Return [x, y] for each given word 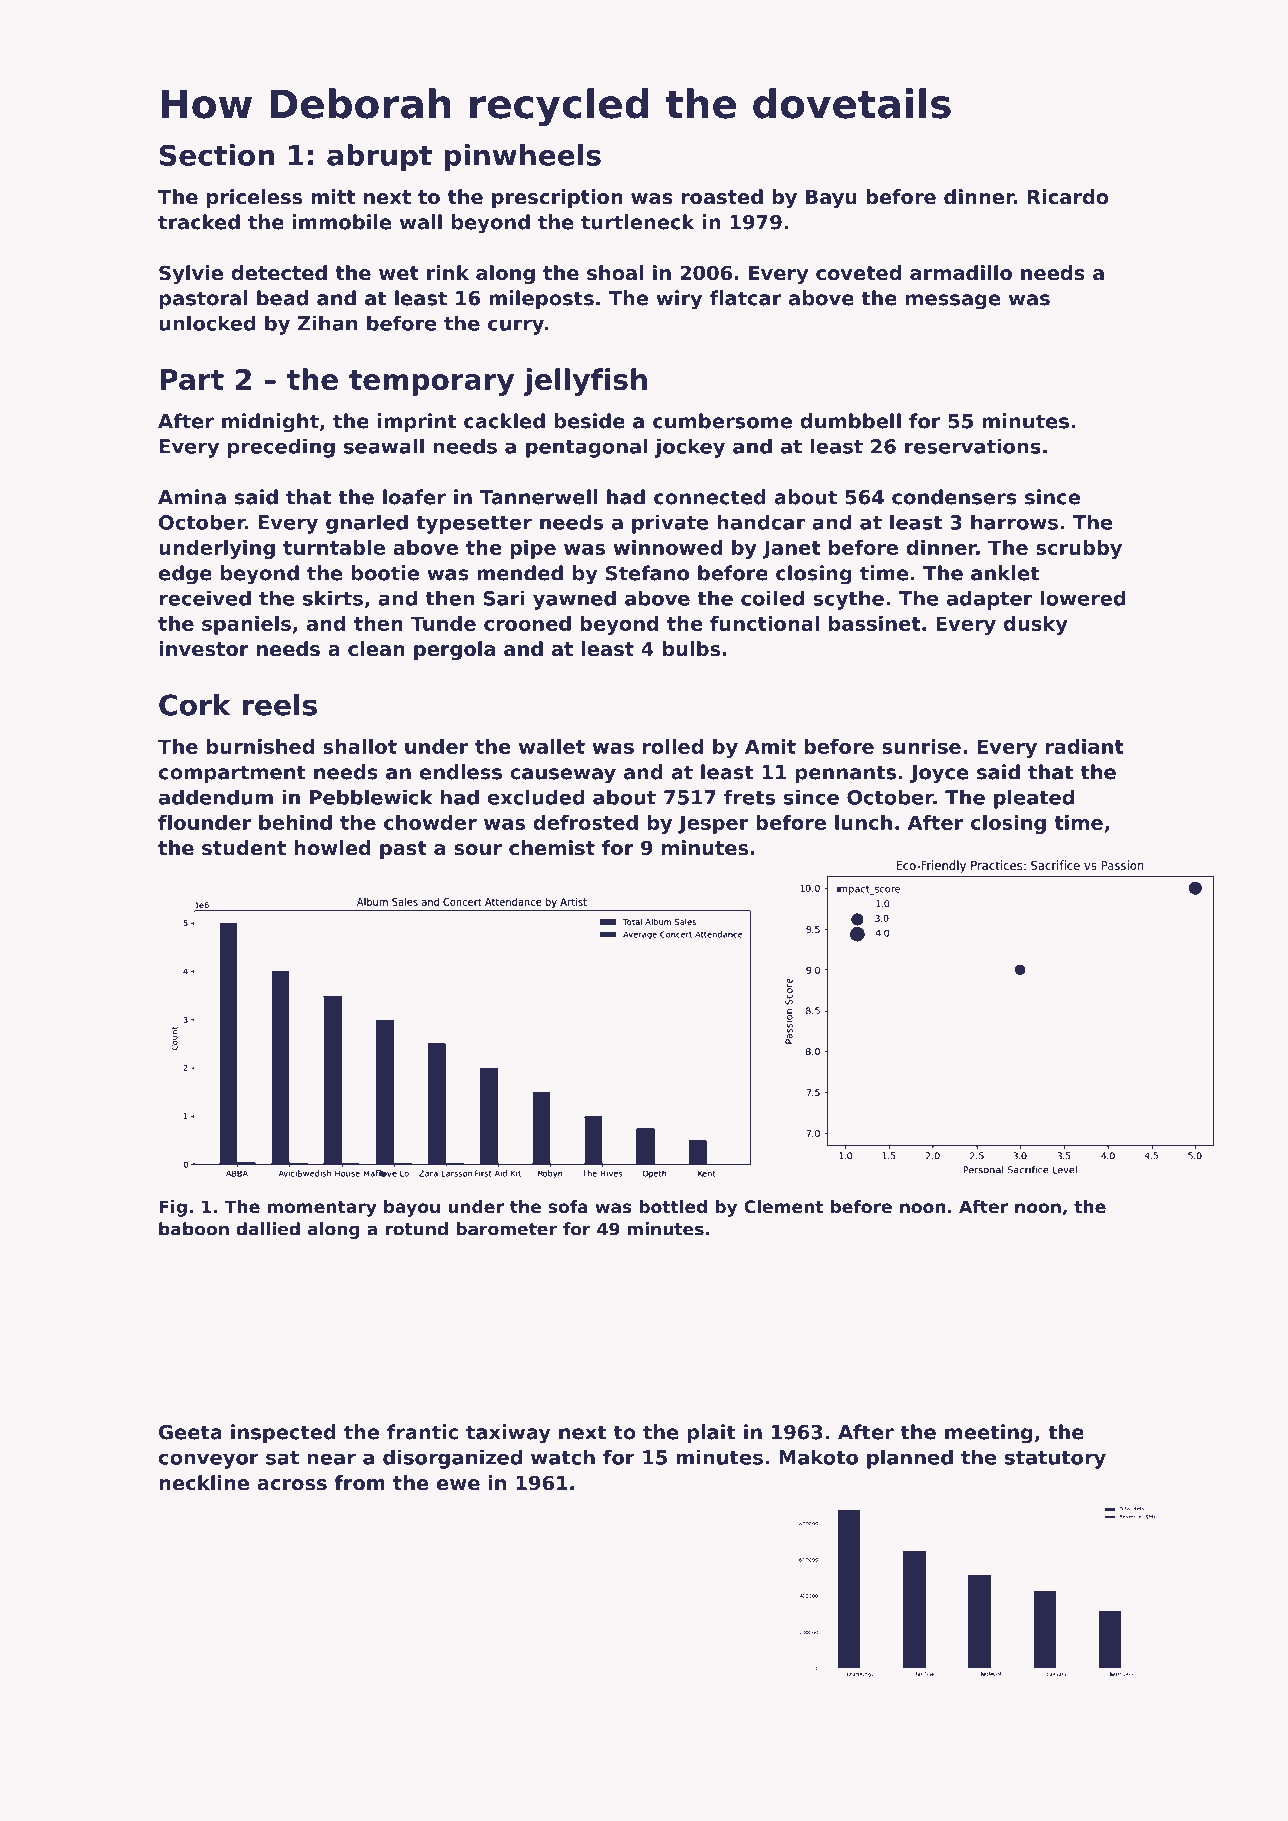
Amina [192, 497]
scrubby [1079, 549]
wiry [679, 300]
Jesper [713, 824]
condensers [954, 497]
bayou [412, 1208]
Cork [194, 705]
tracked [199, 222]
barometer [506, 1229]
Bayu [831, 199]
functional [764, 623]
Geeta [190, 1432]
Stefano [647, 573]
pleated [1034, 799]
